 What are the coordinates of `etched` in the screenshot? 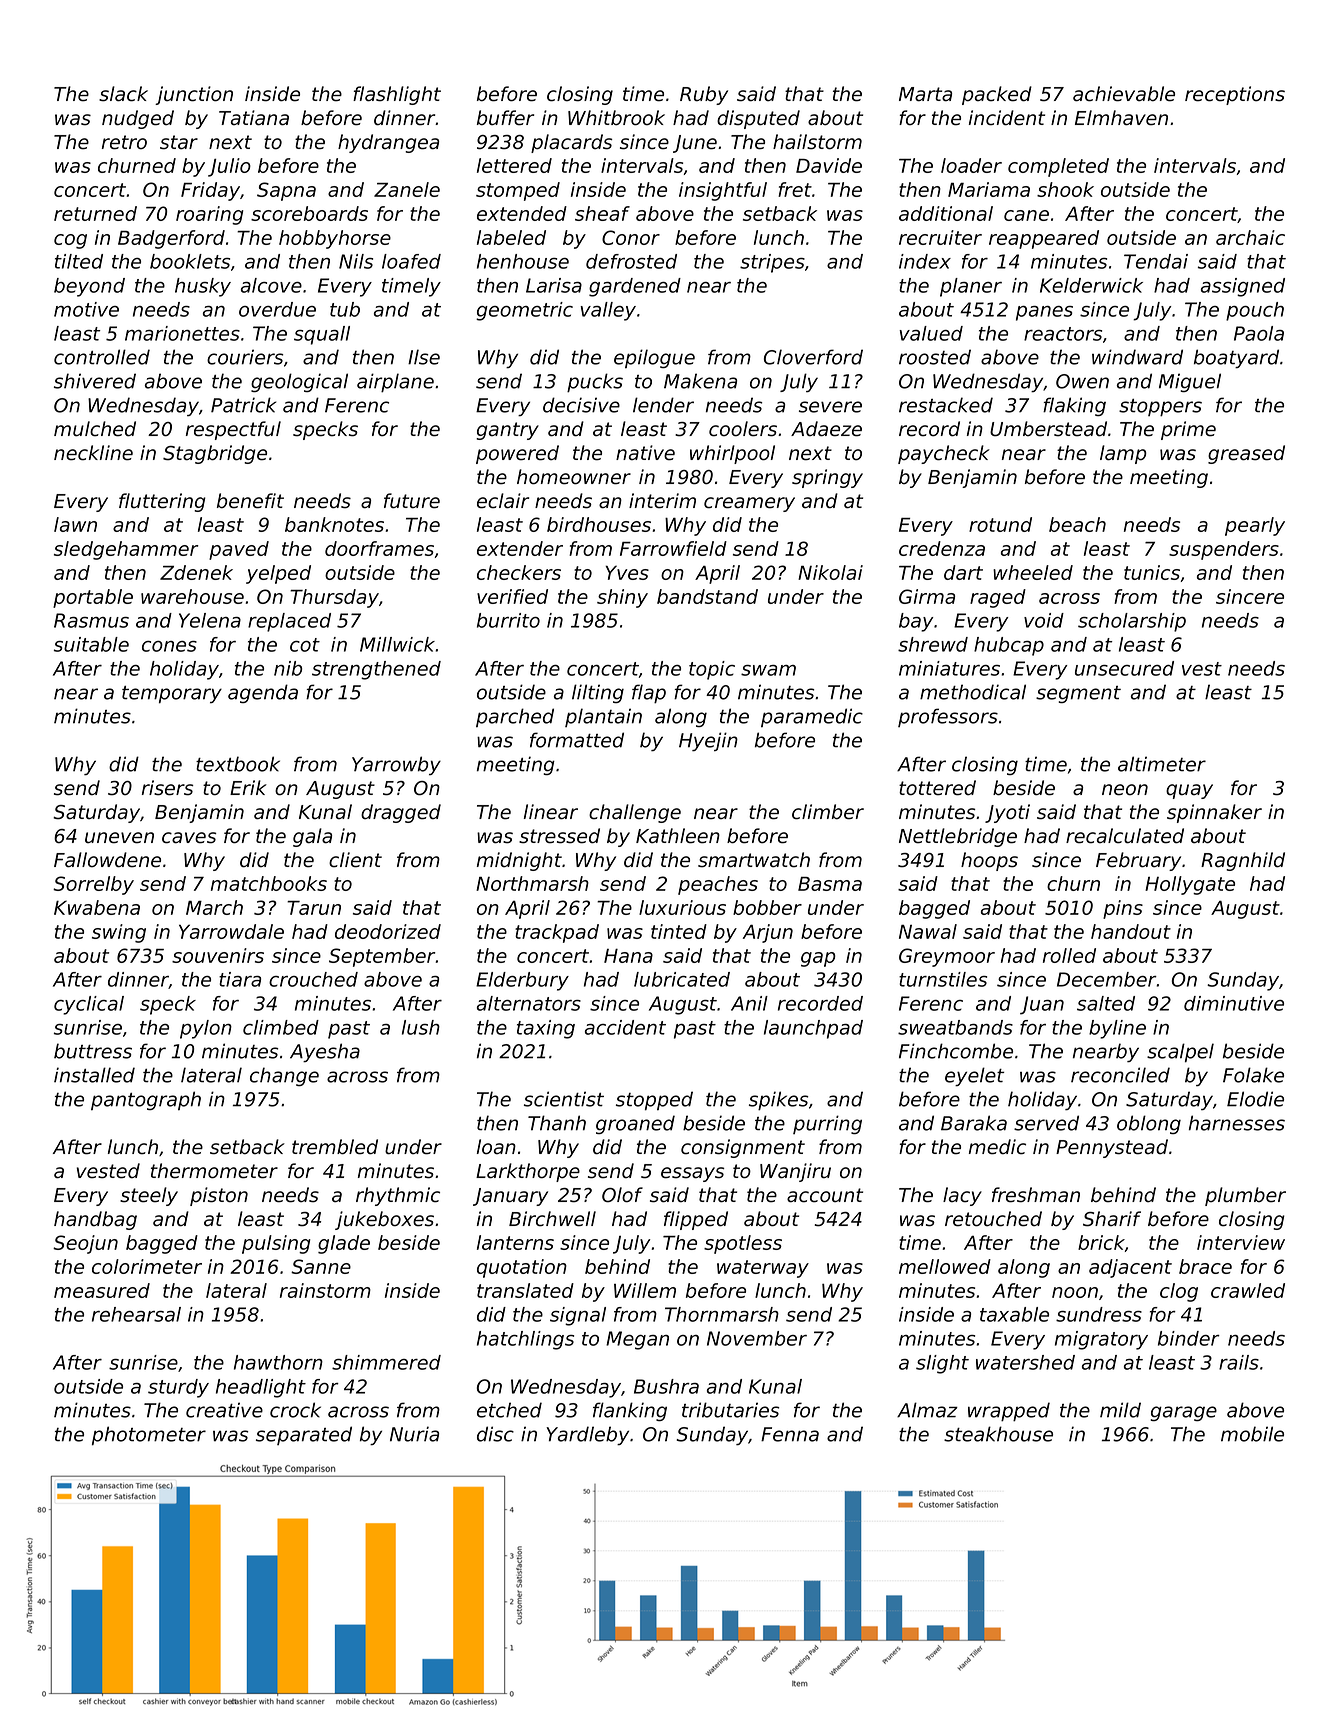 It's located at (509, 1410).
